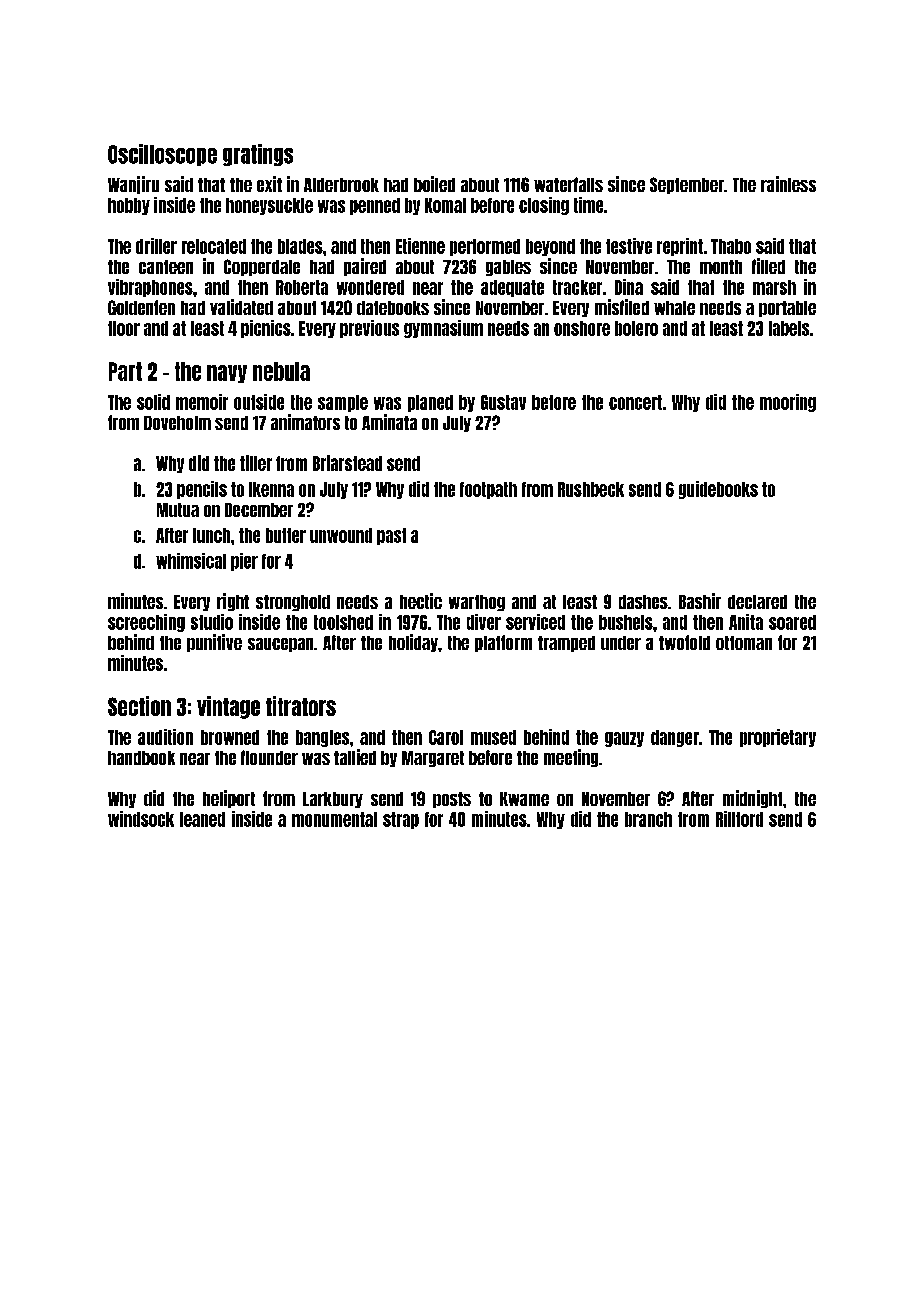 The image size is (924, 1311). I want to click on rainless, so click(788, 184).
